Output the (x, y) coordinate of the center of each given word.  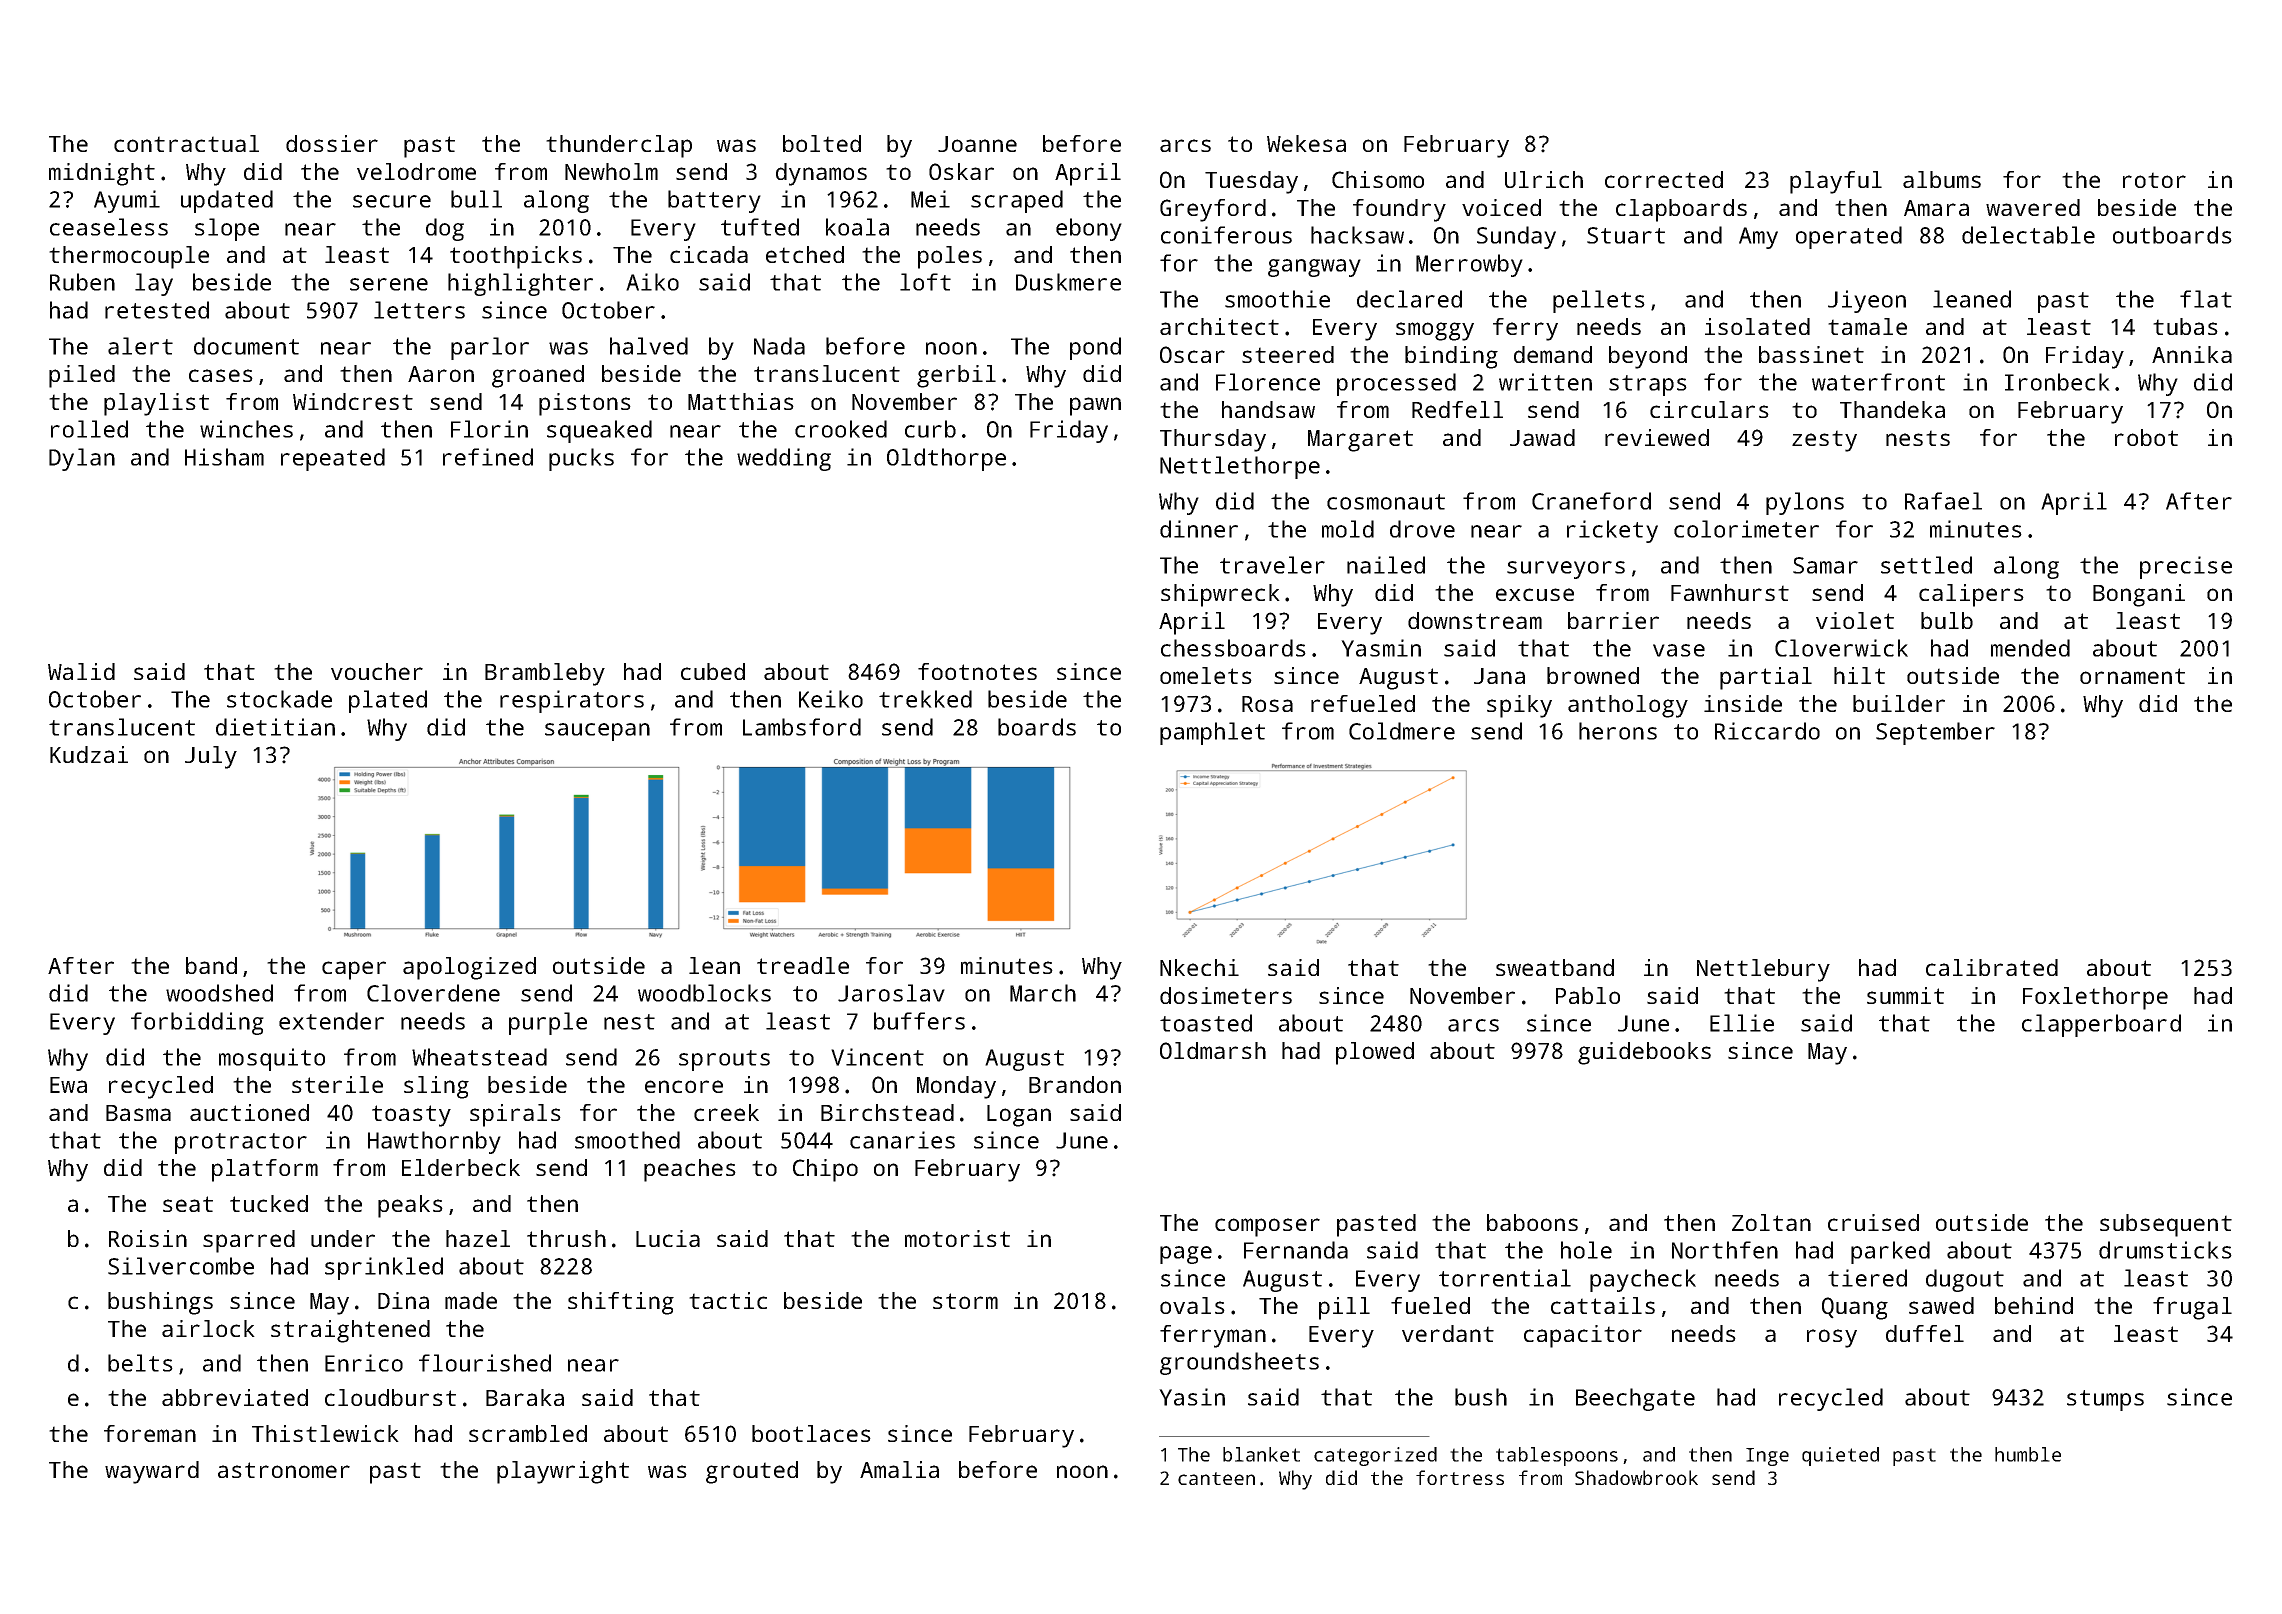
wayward (152, 1472)
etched (805, 254)
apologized (469, 968)
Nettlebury (1763, 970)
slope (227, 229)
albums (1942, 179)
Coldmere (1402, 731)
